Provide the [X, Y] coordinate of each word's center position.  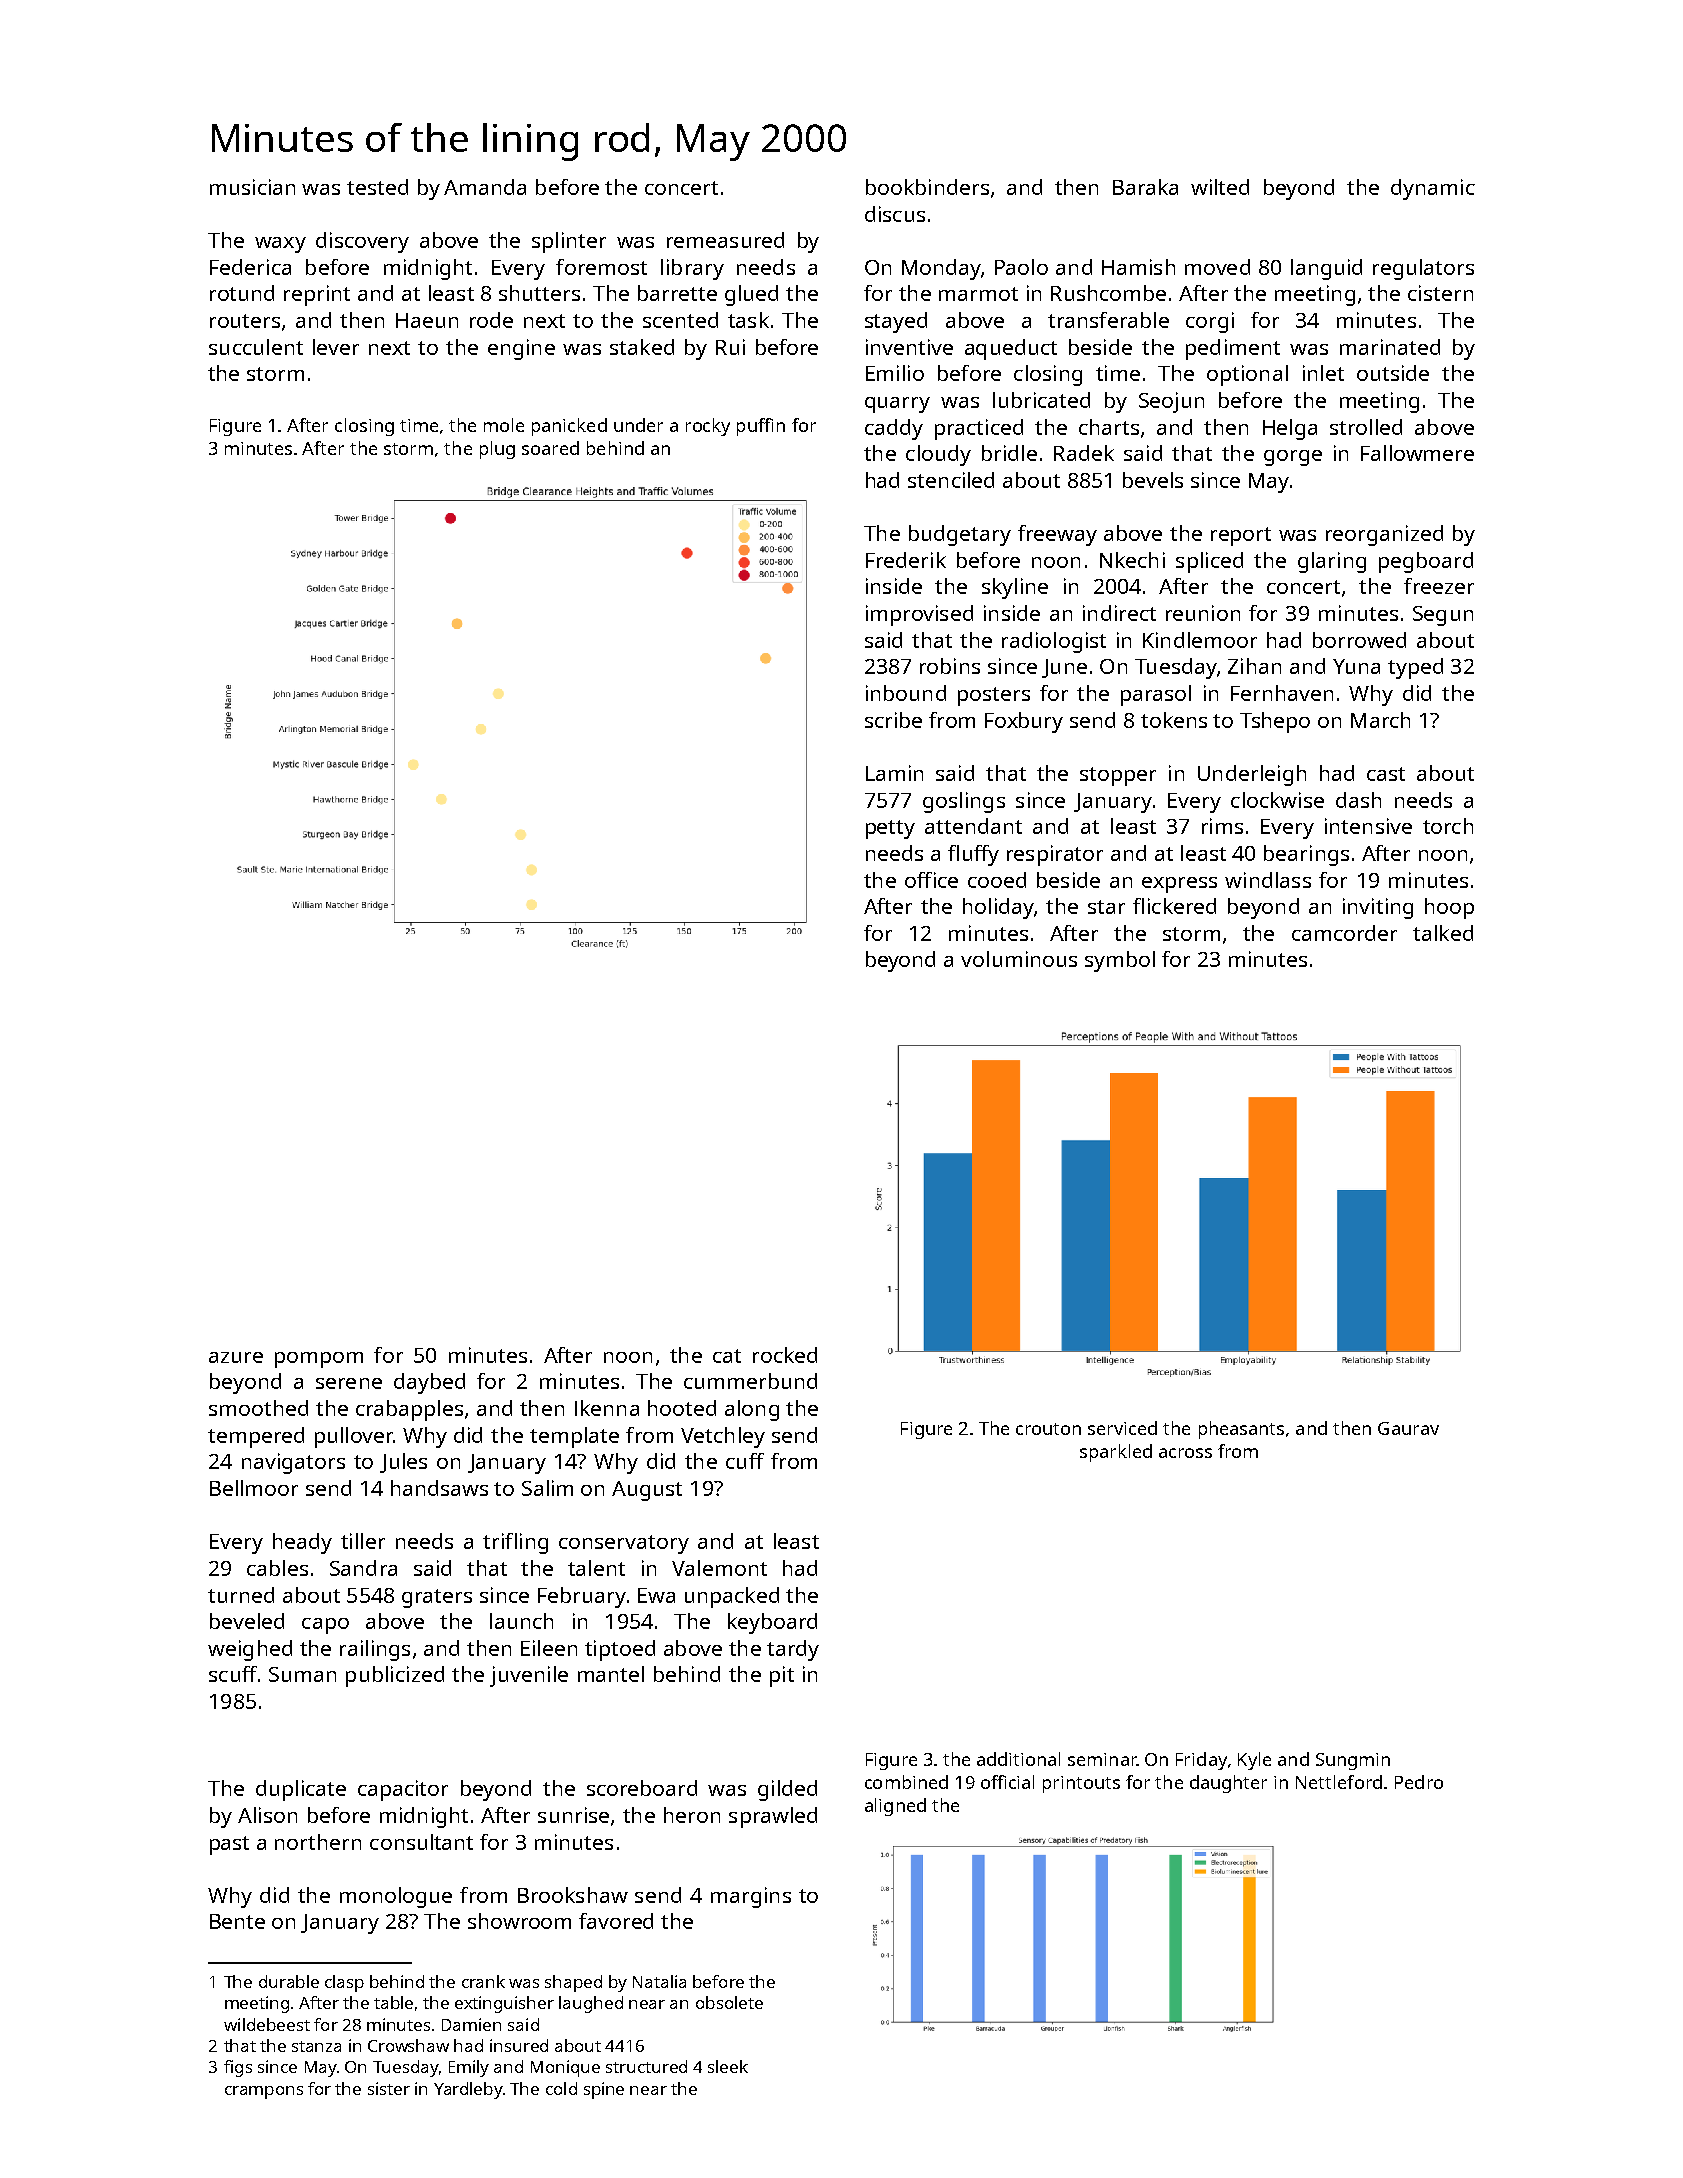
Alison [267, 1815]
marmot [978, 294]
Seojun [1171, 402]
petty [890, 829]
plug [497, 450]
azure [236, 1357]
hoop [1449, 908]
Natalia [659, 1981]
